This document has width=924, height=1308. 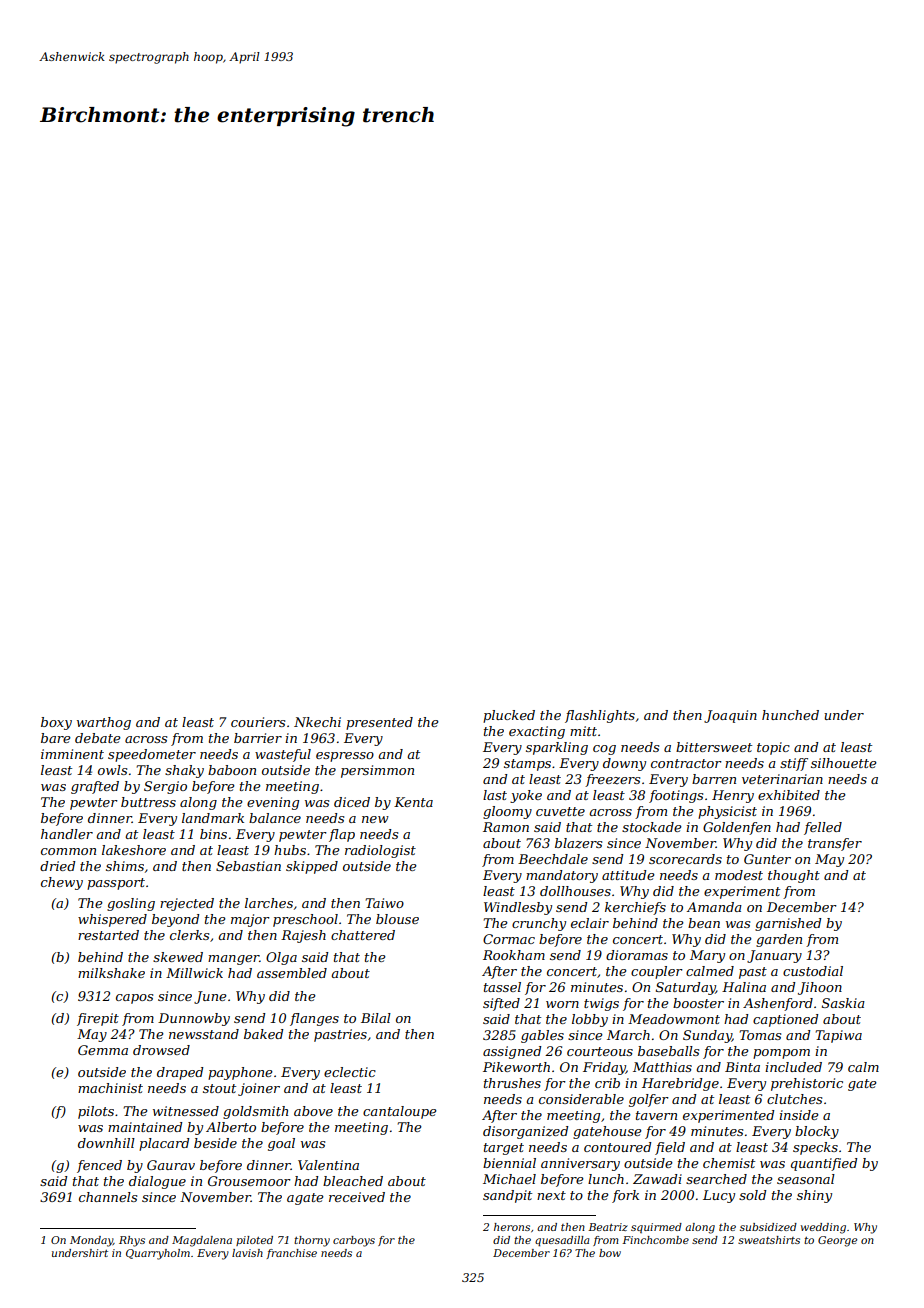 I want to click on assigned, so click(x=512, y=1052).
